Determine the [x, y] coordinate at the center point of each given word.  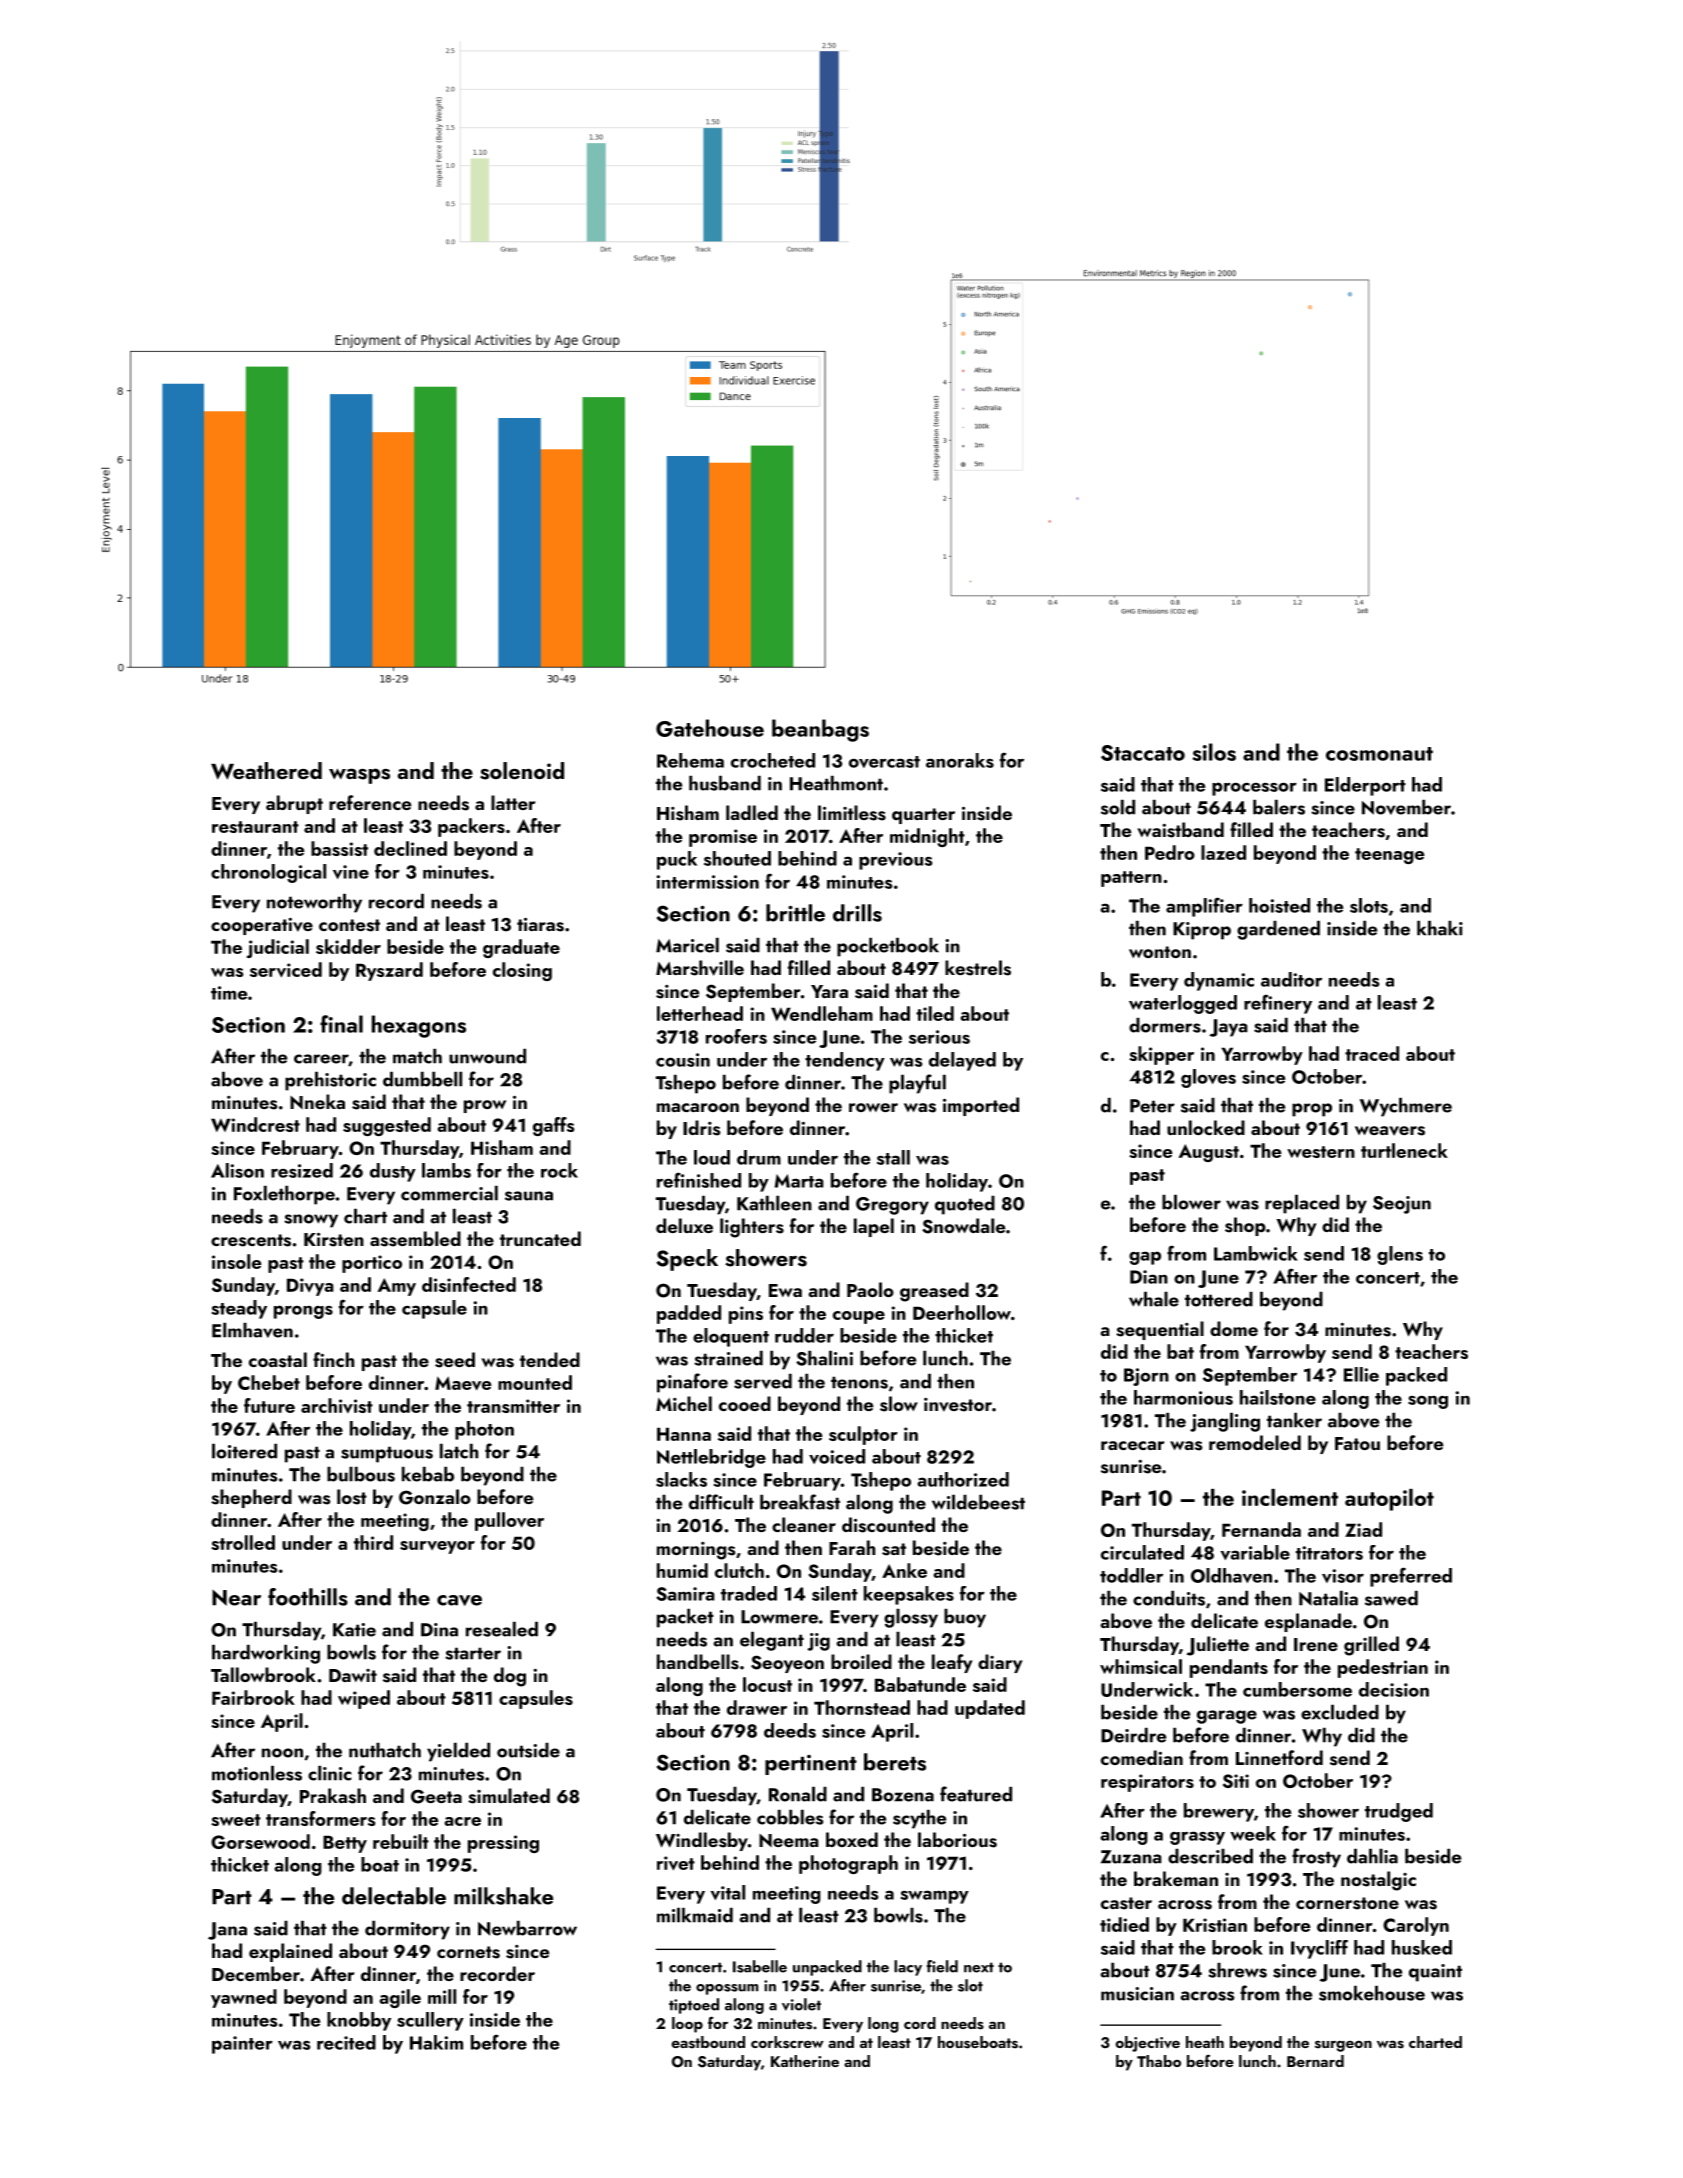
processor [1254, 789]
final [341, 1024]
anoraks [960, 760]
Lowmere [779, 1617]
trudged [1399, 1812]
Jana [227, 1931]
